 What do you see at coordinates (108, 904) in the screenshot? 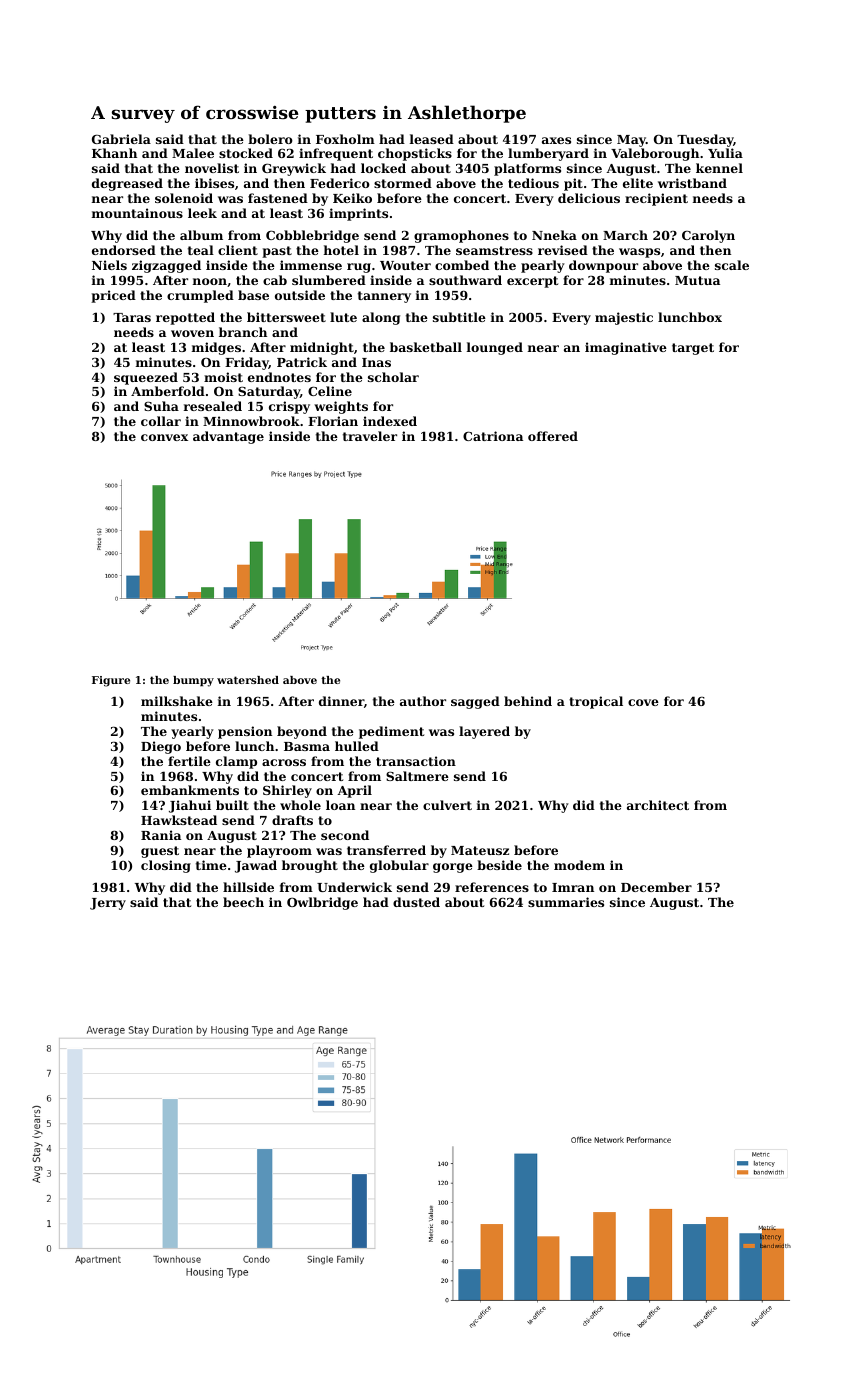
I see `Jerry` at bounding box center [108, 904].
